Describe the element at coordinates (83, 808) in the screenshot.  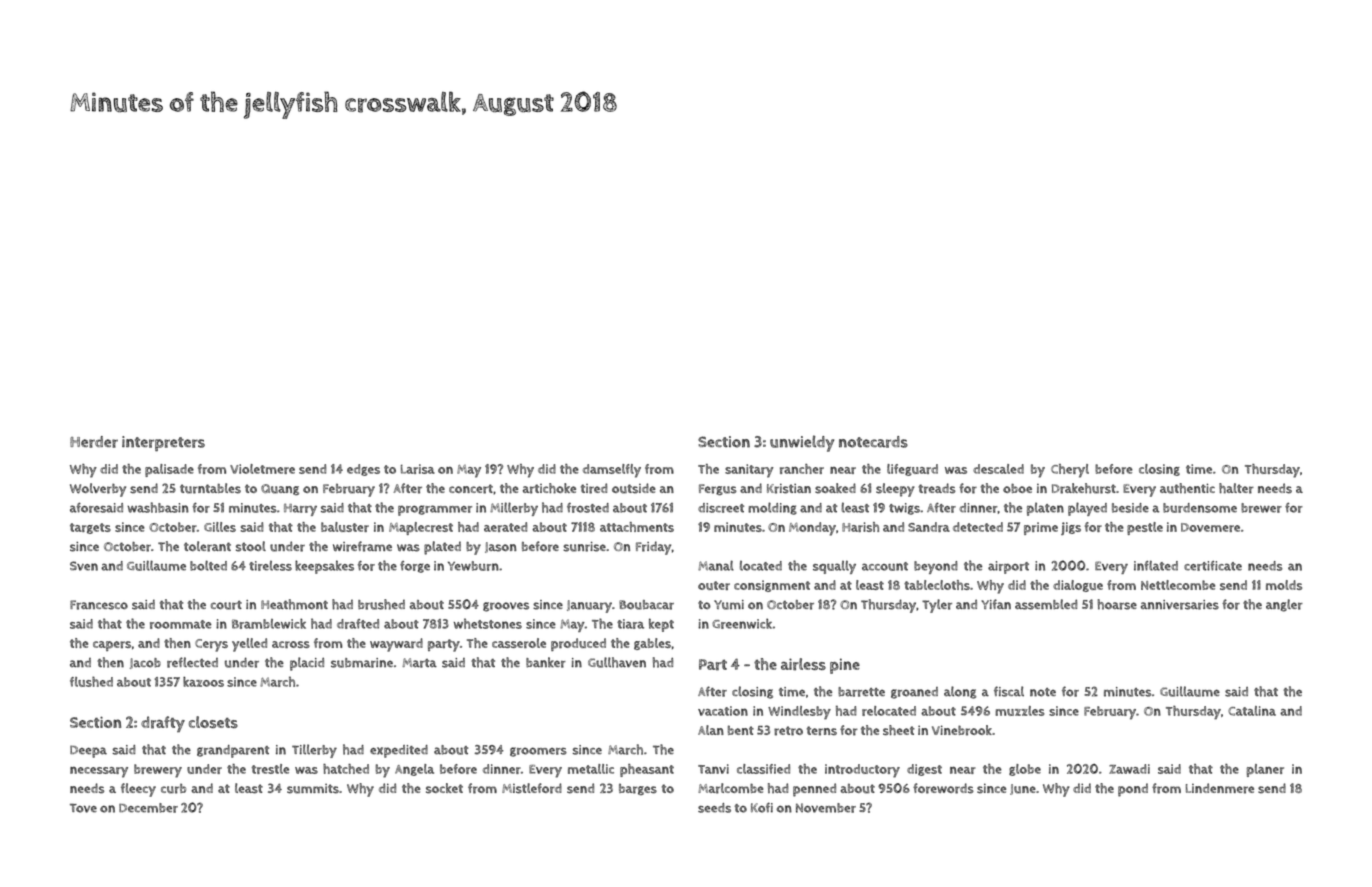
I see `Tove` at that location.
